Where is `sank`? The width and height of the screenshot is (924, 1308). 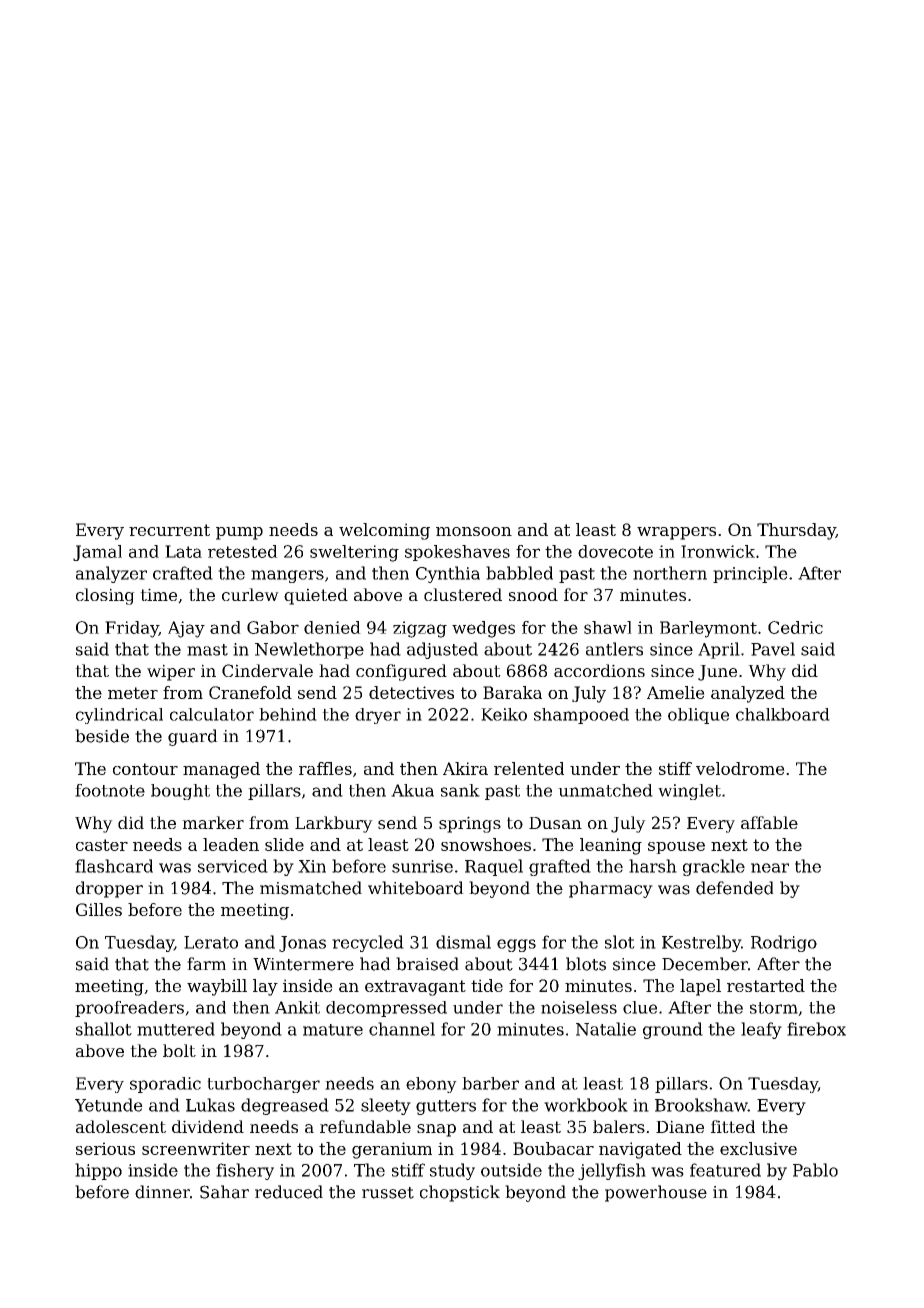
sank is located at coordinates (460, 790).
